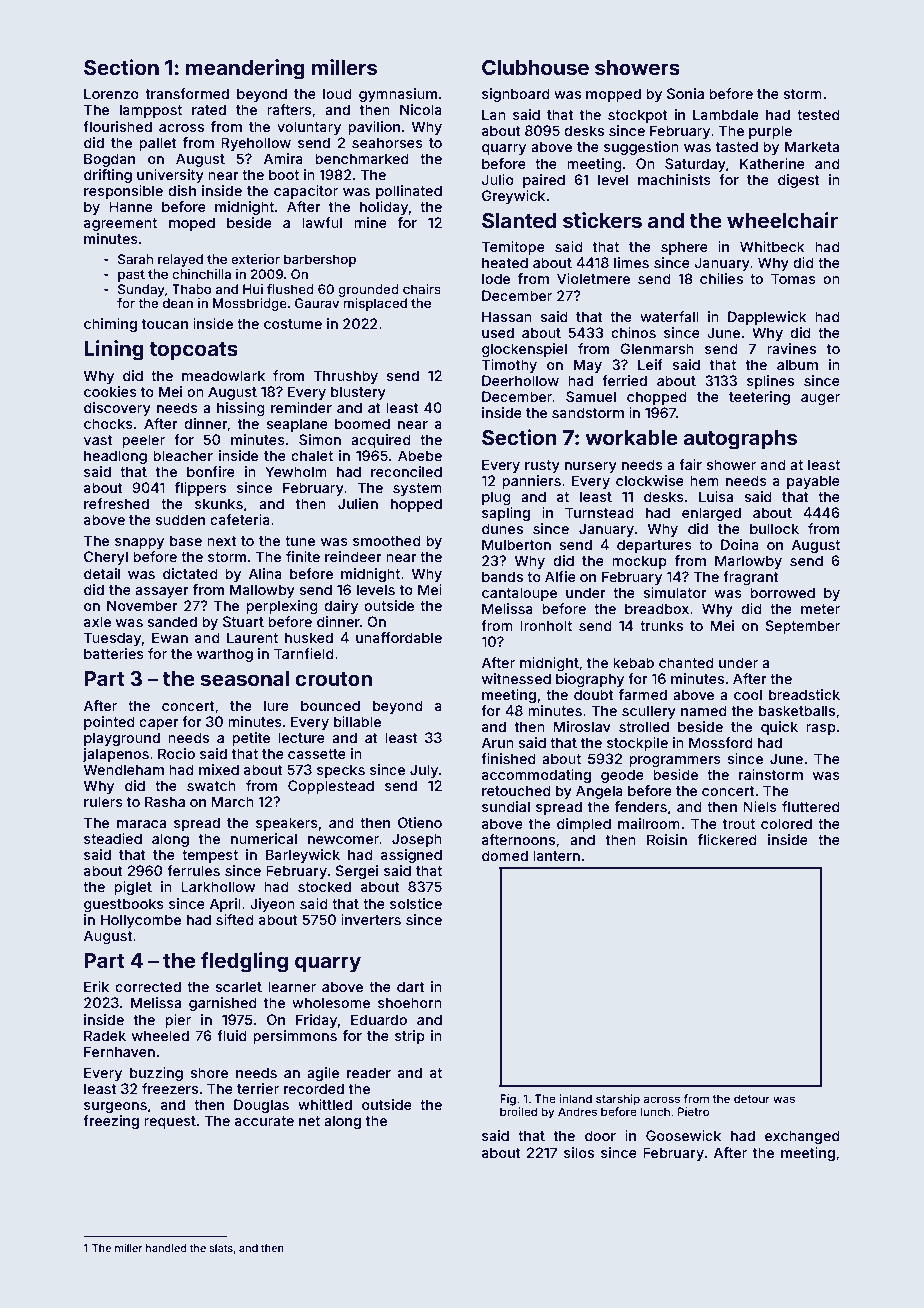 Image resolution: width=924 pixels, height=1308 pixels. Describe the element at coordinates (531, 482) in the screenshot. I see `panniers` at that location.
